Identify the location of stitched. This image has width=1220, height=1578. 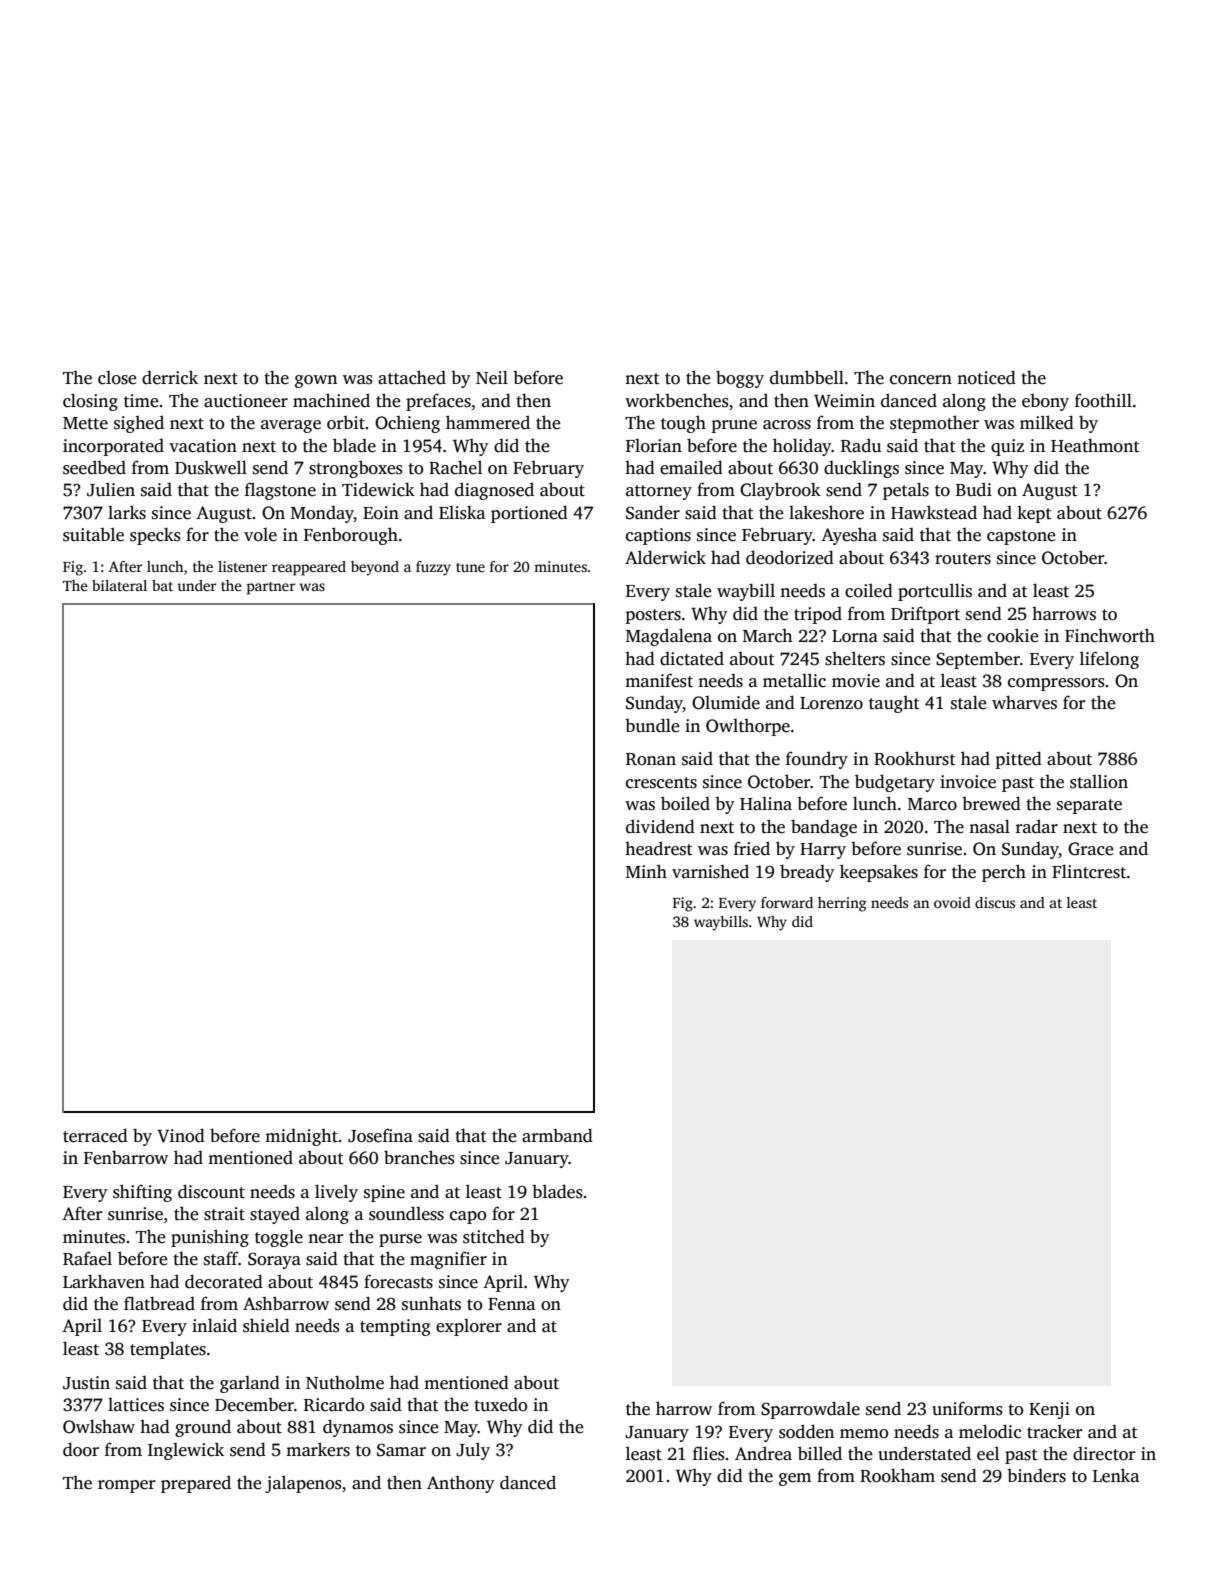
(494, 1236).
